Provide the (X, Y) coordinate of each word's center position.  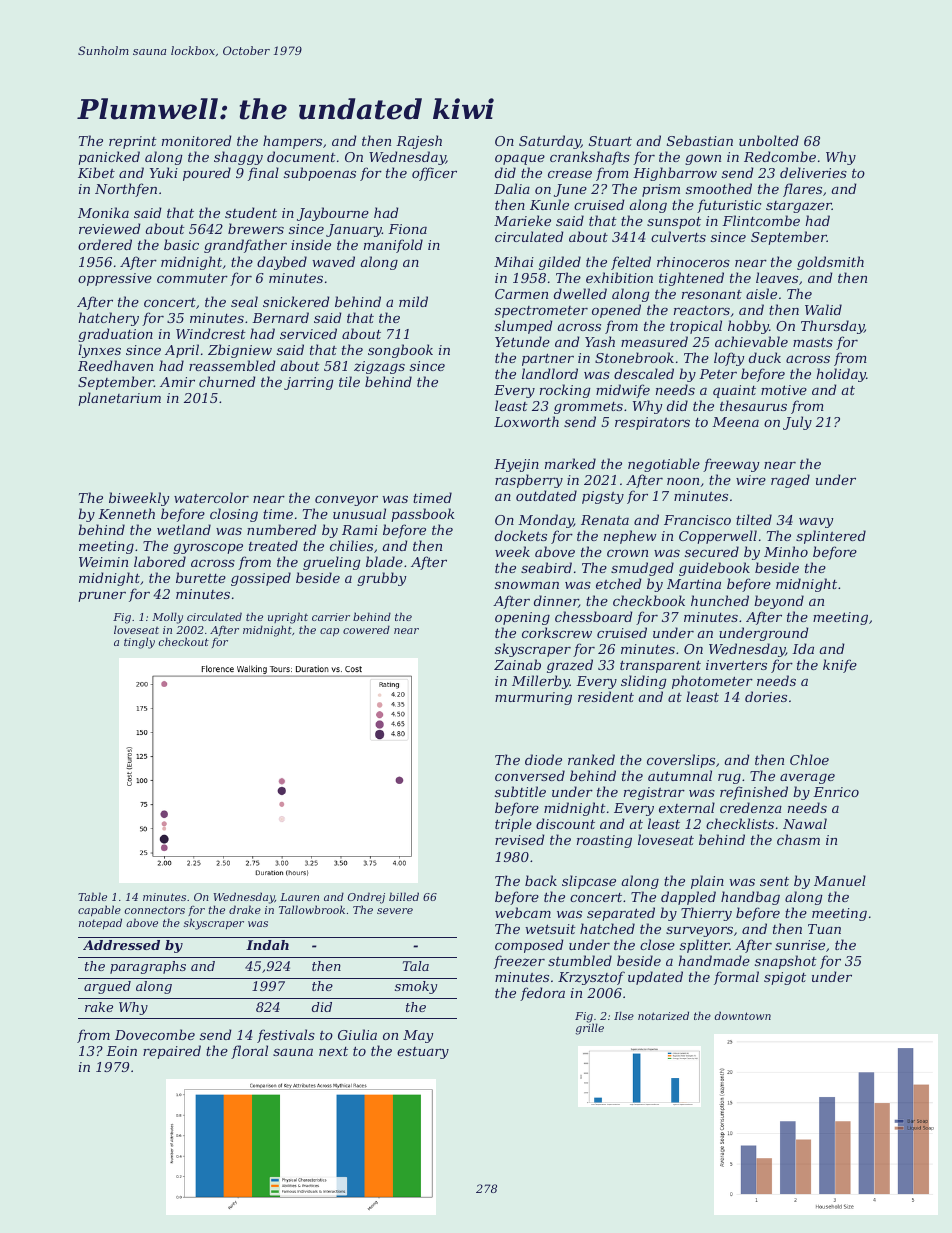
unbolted (769, 140)
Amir (177, 382)
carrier (331, 617)
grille (589, 1029)
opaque (520, 160)
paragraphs (148, 967)
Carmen (521, 294)
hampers (292, 142)
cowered (366, 629)
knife (840, 666)
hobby (748, 327)
